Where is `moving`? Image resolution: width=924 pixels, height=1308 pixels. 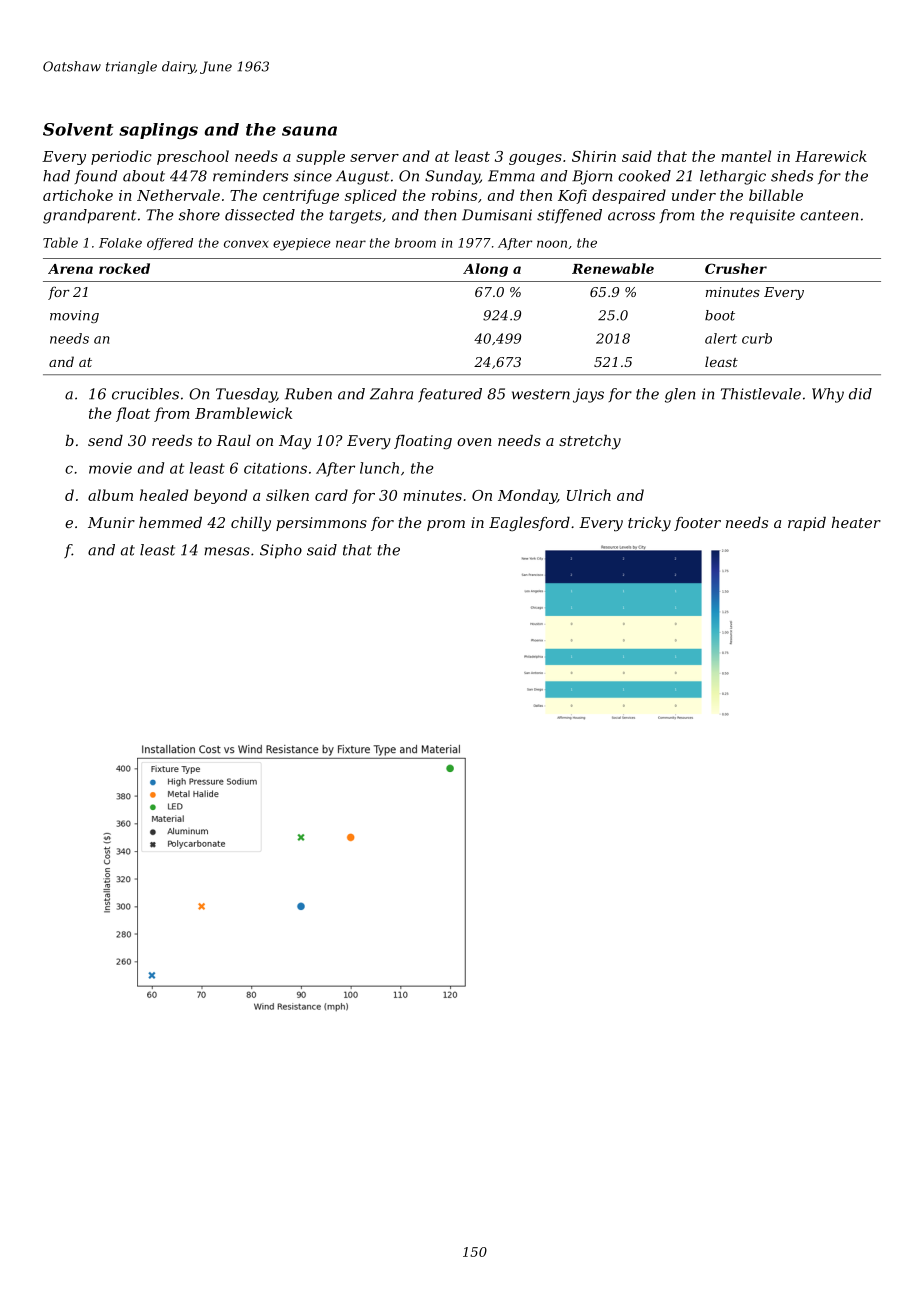
moving is located at coordinates (74, 316).
